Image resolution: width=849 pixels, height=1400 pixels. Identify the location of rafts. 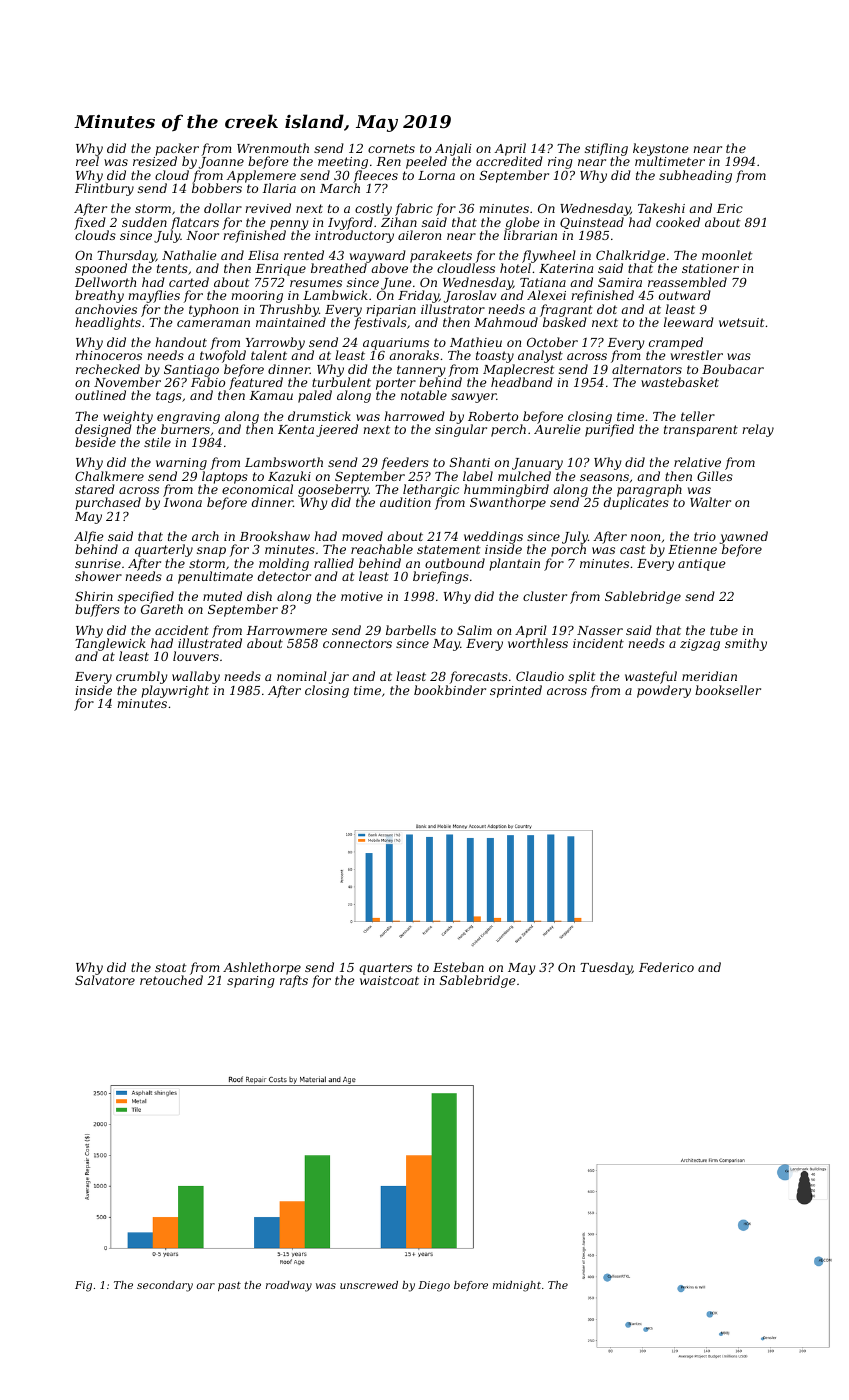
(294, 981).
